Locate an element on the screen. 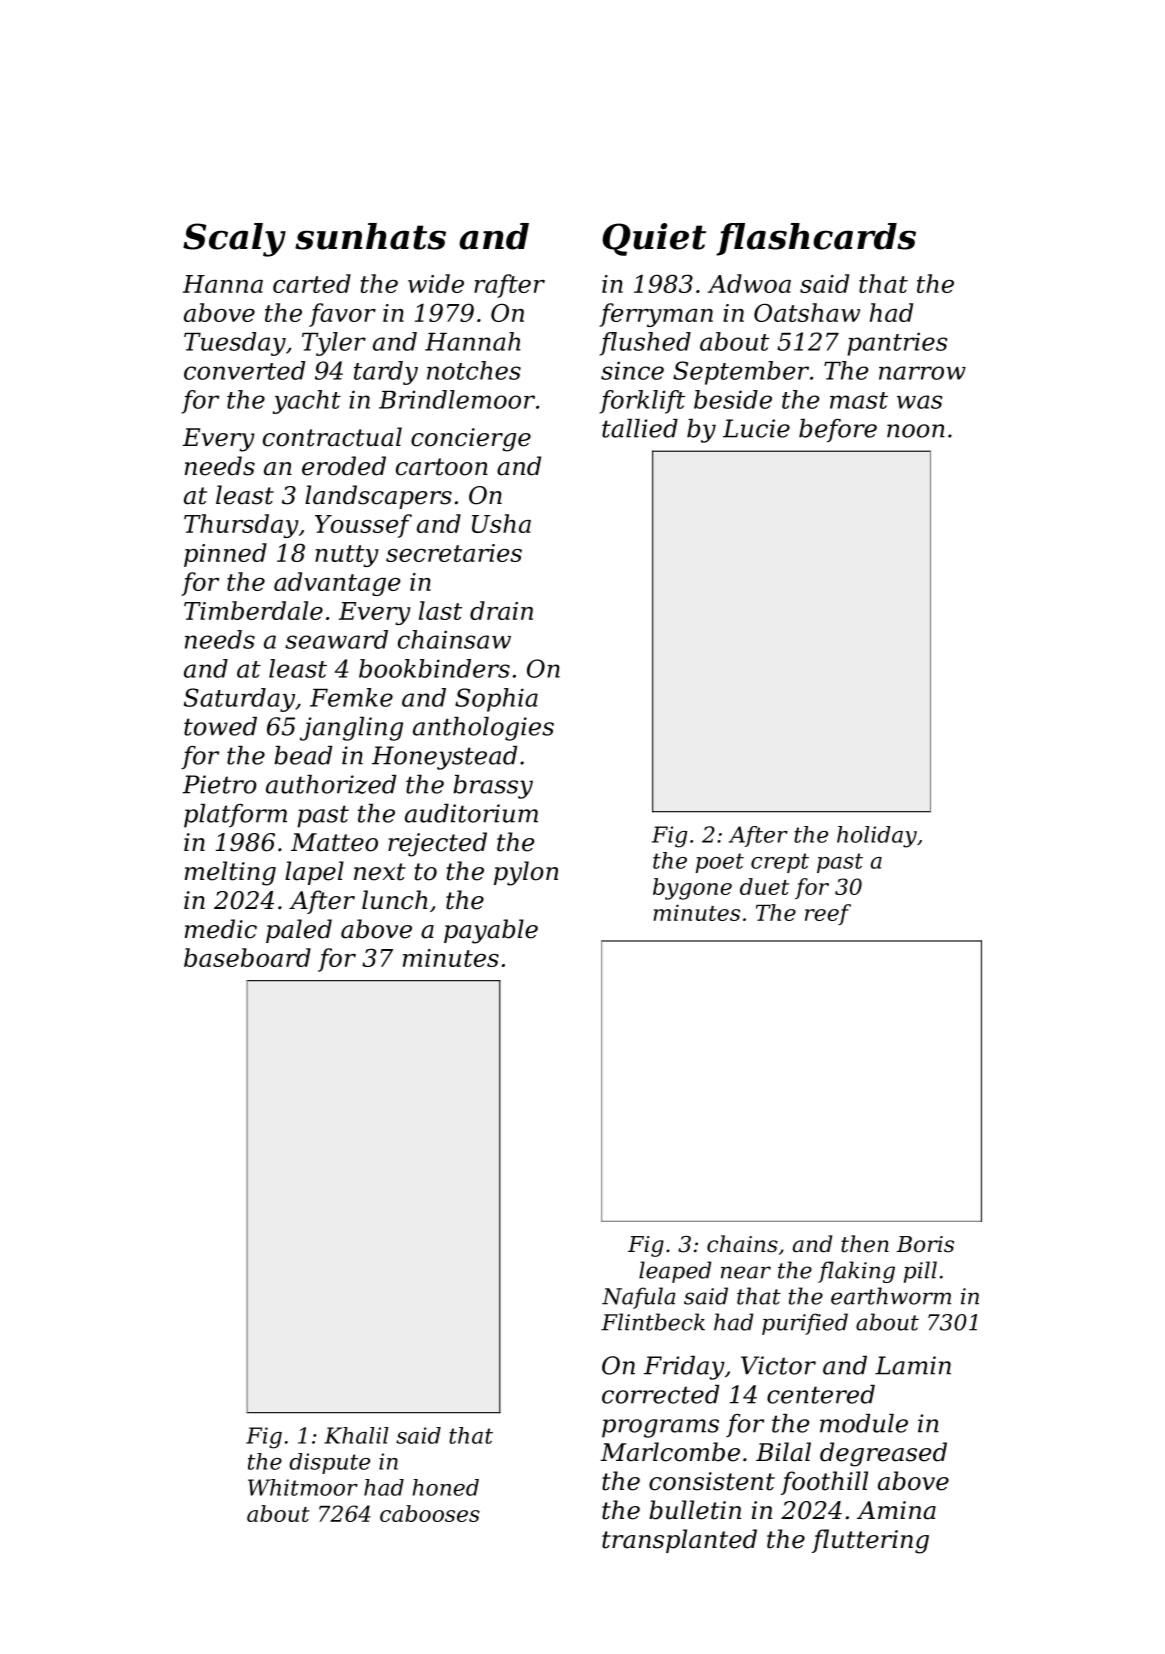  forklift is located at coordinates (642, 402).
